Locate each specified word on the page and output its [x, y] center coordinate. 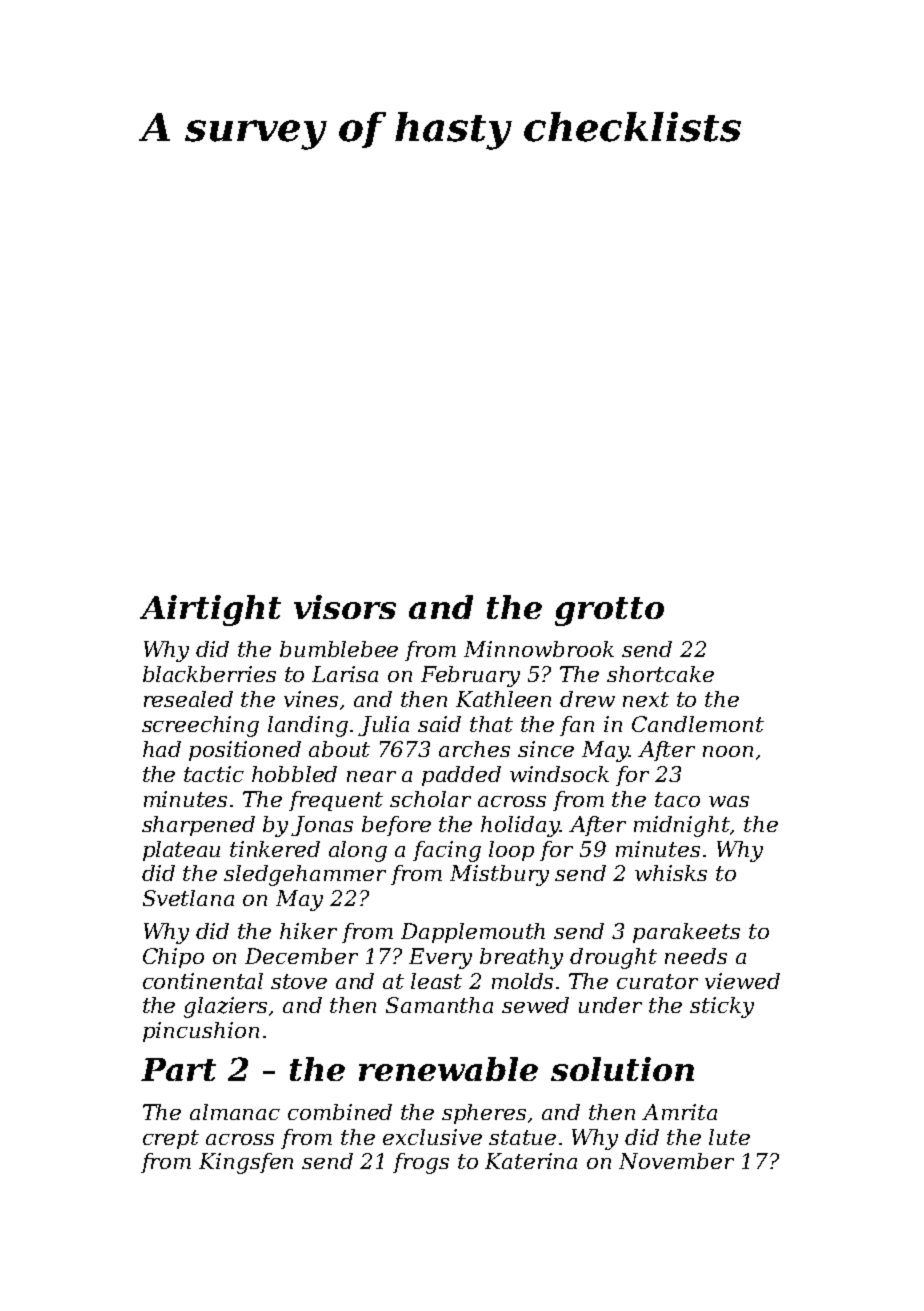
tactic [214, 774]
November [676, 1161]
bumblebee [339, 649]
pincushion [201, 1032]
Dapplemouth [473, 933]
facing [447, 851]
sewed [535, 1005]
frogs [421, 1163]
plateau [181, 851]
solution [622, 1069]
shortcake [660, 674]
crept [171, 1139]
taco [677, 799]
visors [345, 607]
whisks [671, 873]
